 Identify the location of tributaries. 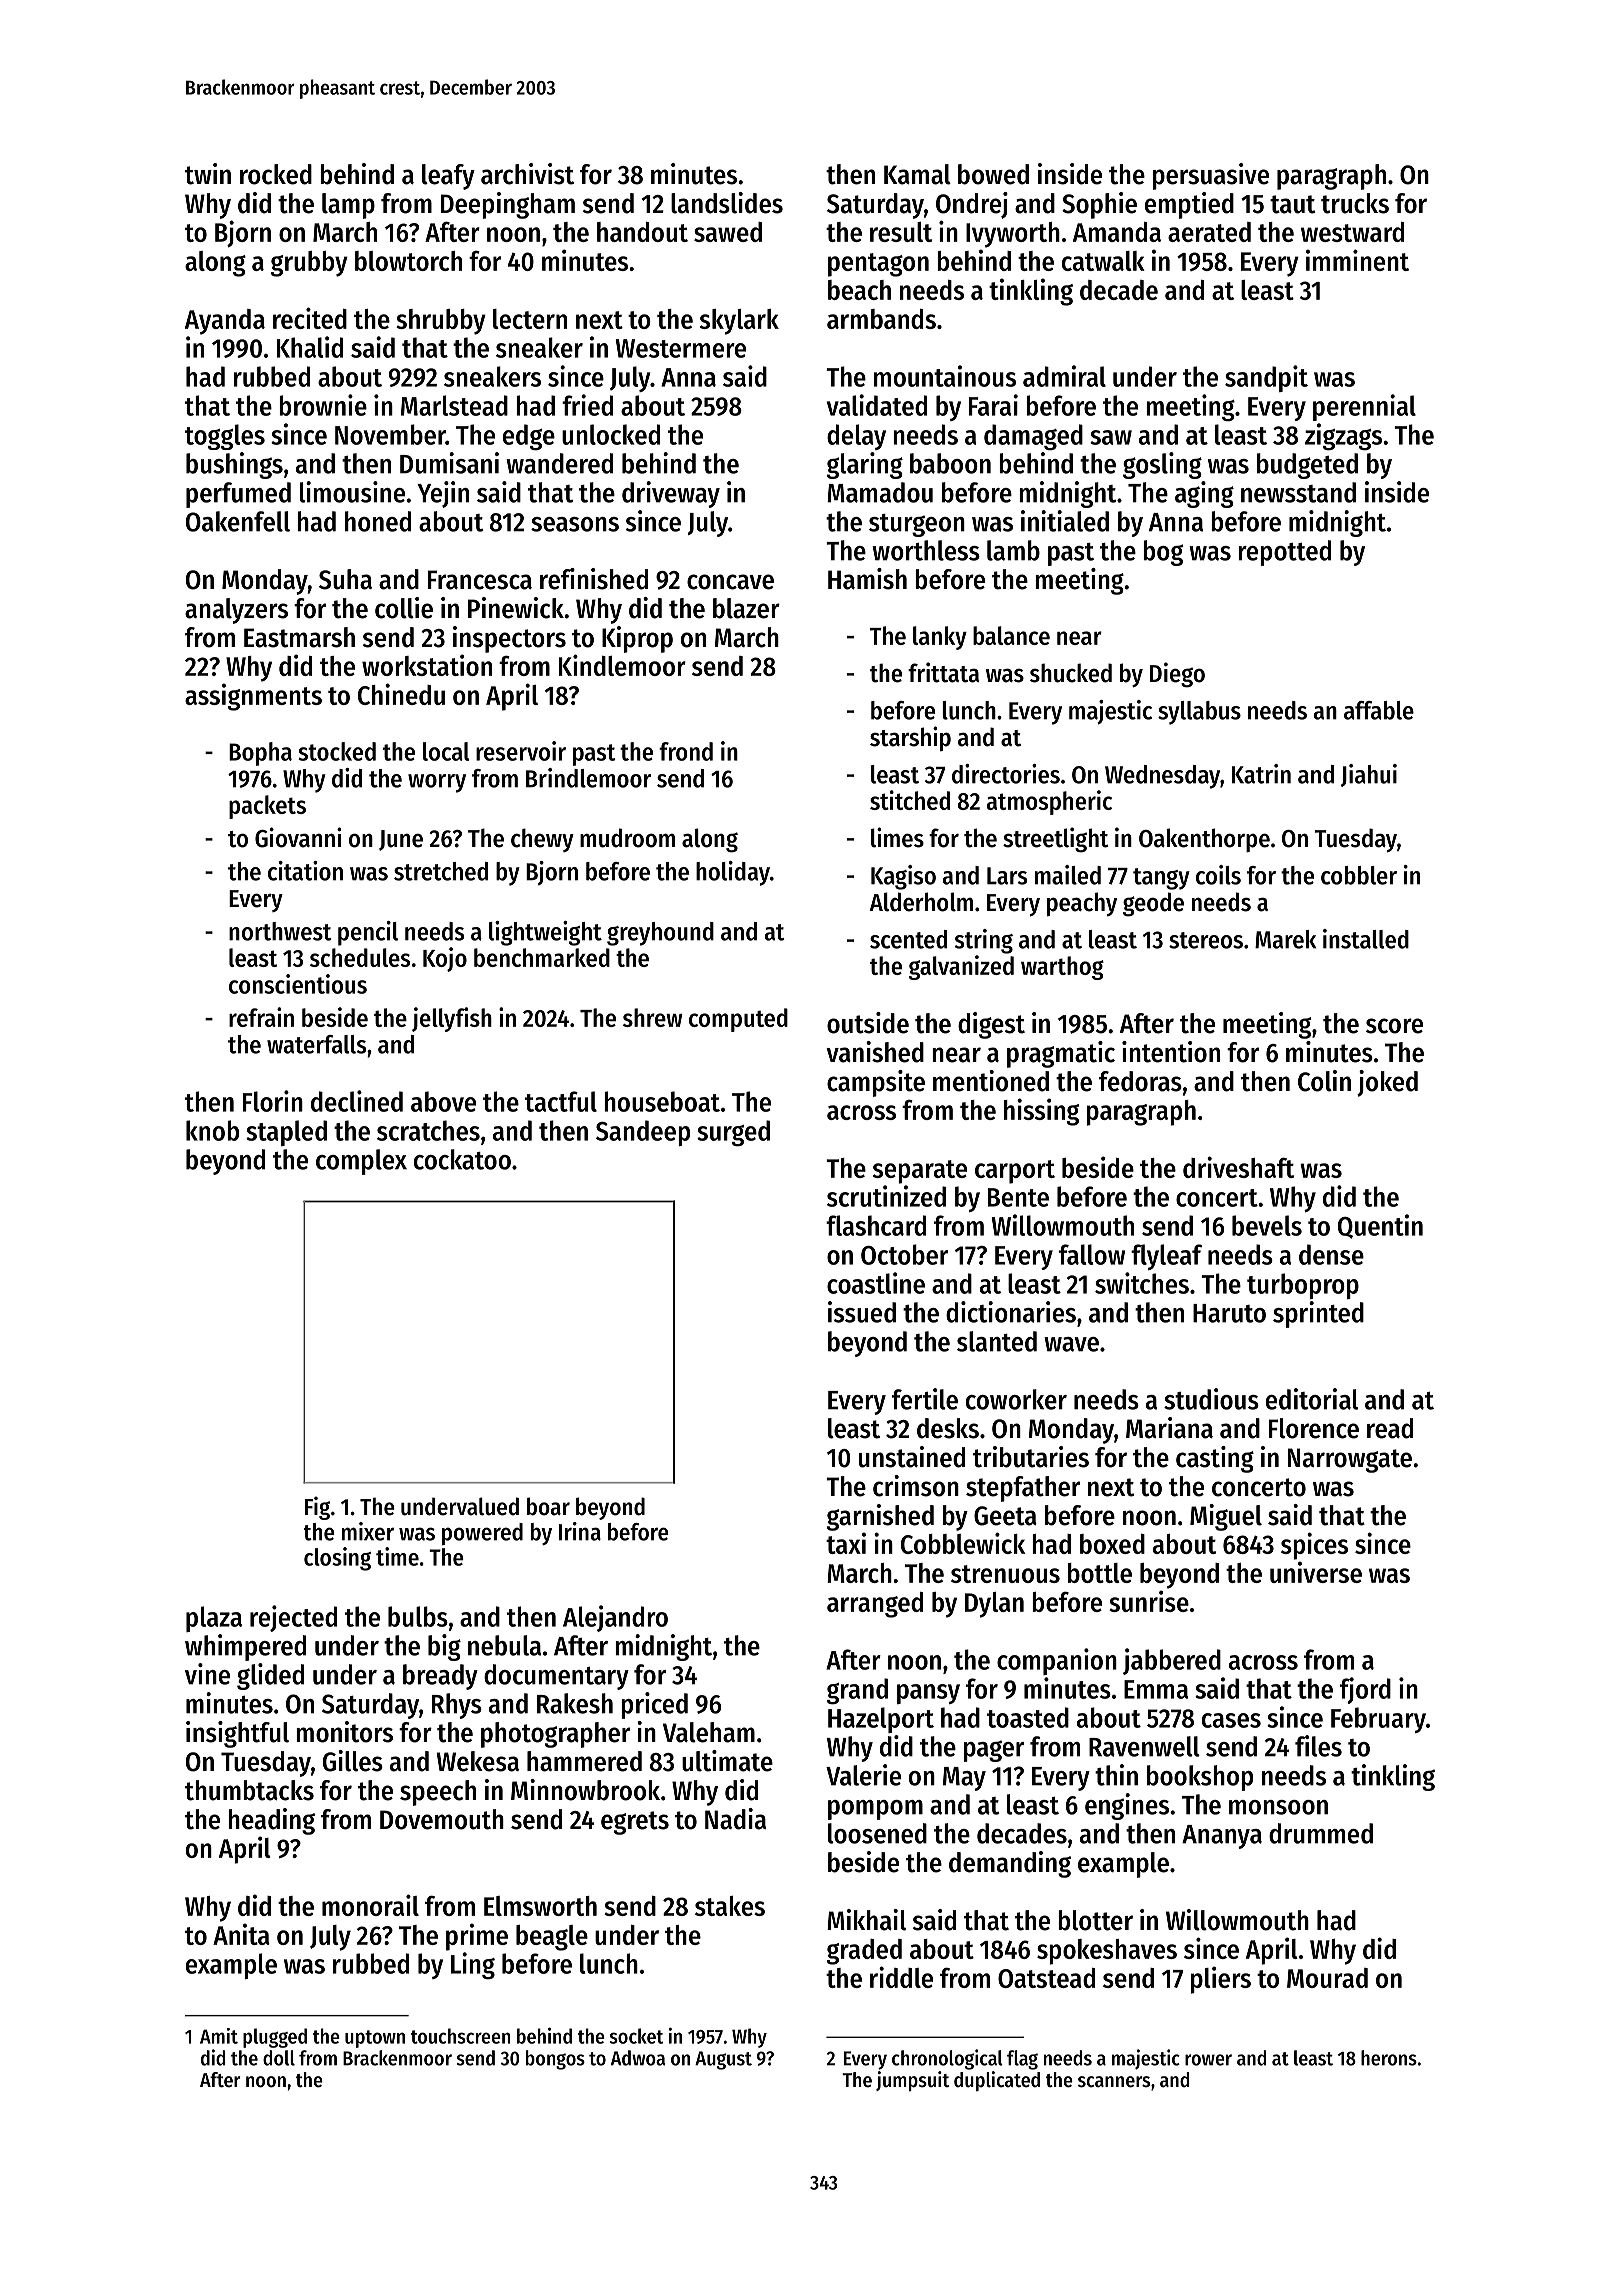
(1031, 1457).
